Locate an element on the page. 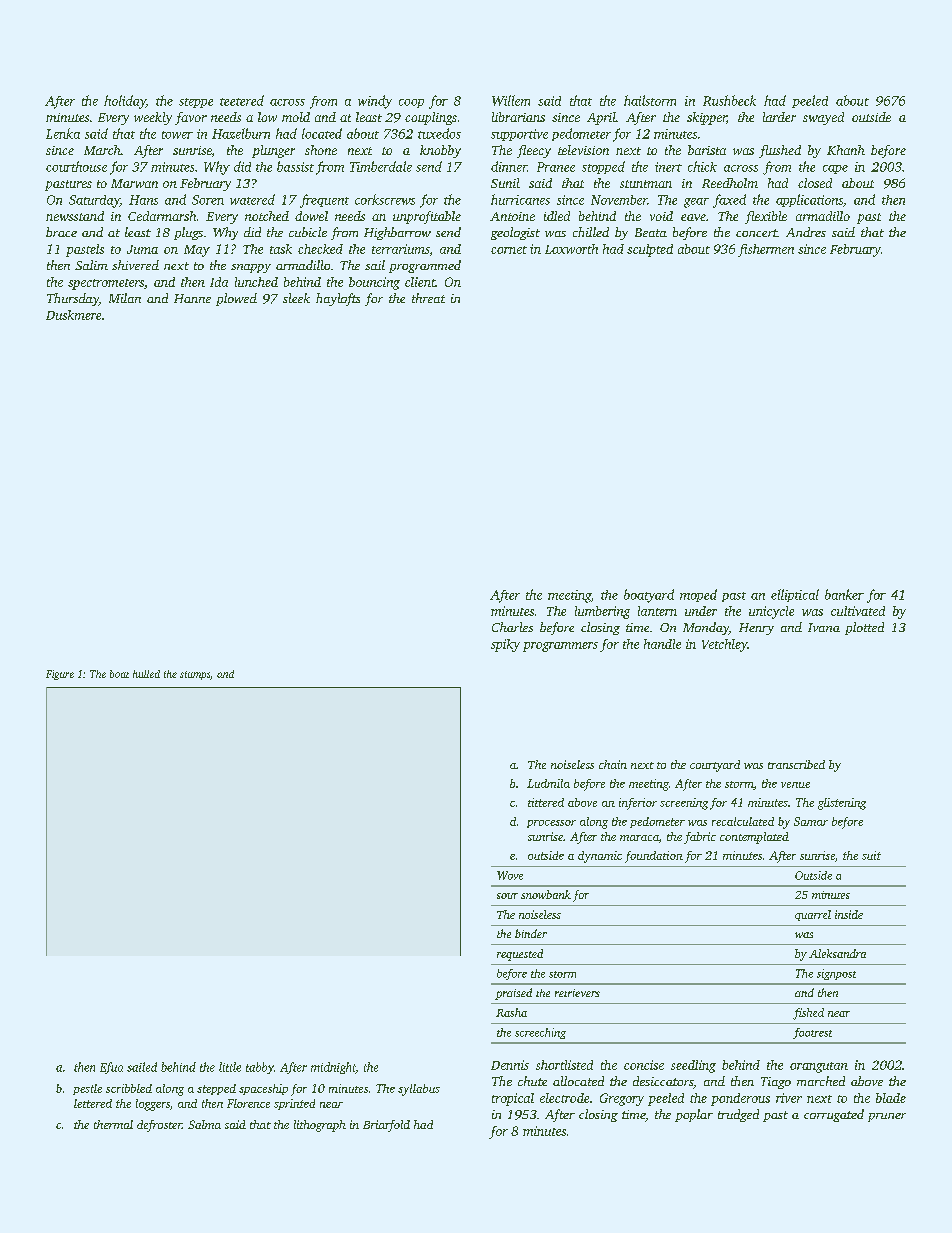  Rushbeck is located at coordinates (729, 100).
